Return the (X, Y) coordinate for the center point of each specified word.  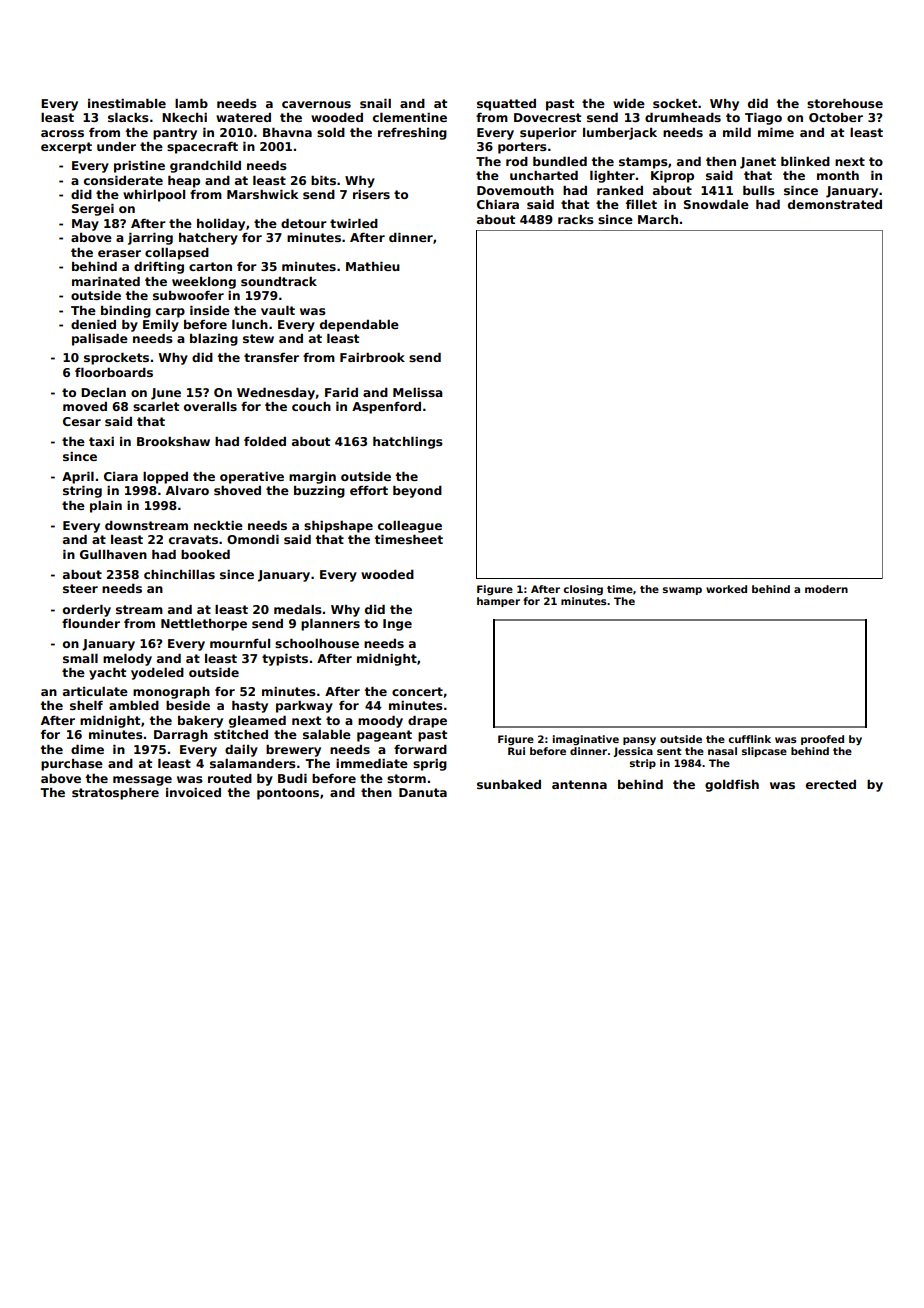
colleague (410, 527)
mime (776, 132)
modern (826, 589)
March (658, 219)
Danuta (423, 792)
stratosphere (115, 794)
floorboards (114, 372)
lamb (191, 103)
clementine (410, 117)
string (82, 492)
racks (576, 219)
